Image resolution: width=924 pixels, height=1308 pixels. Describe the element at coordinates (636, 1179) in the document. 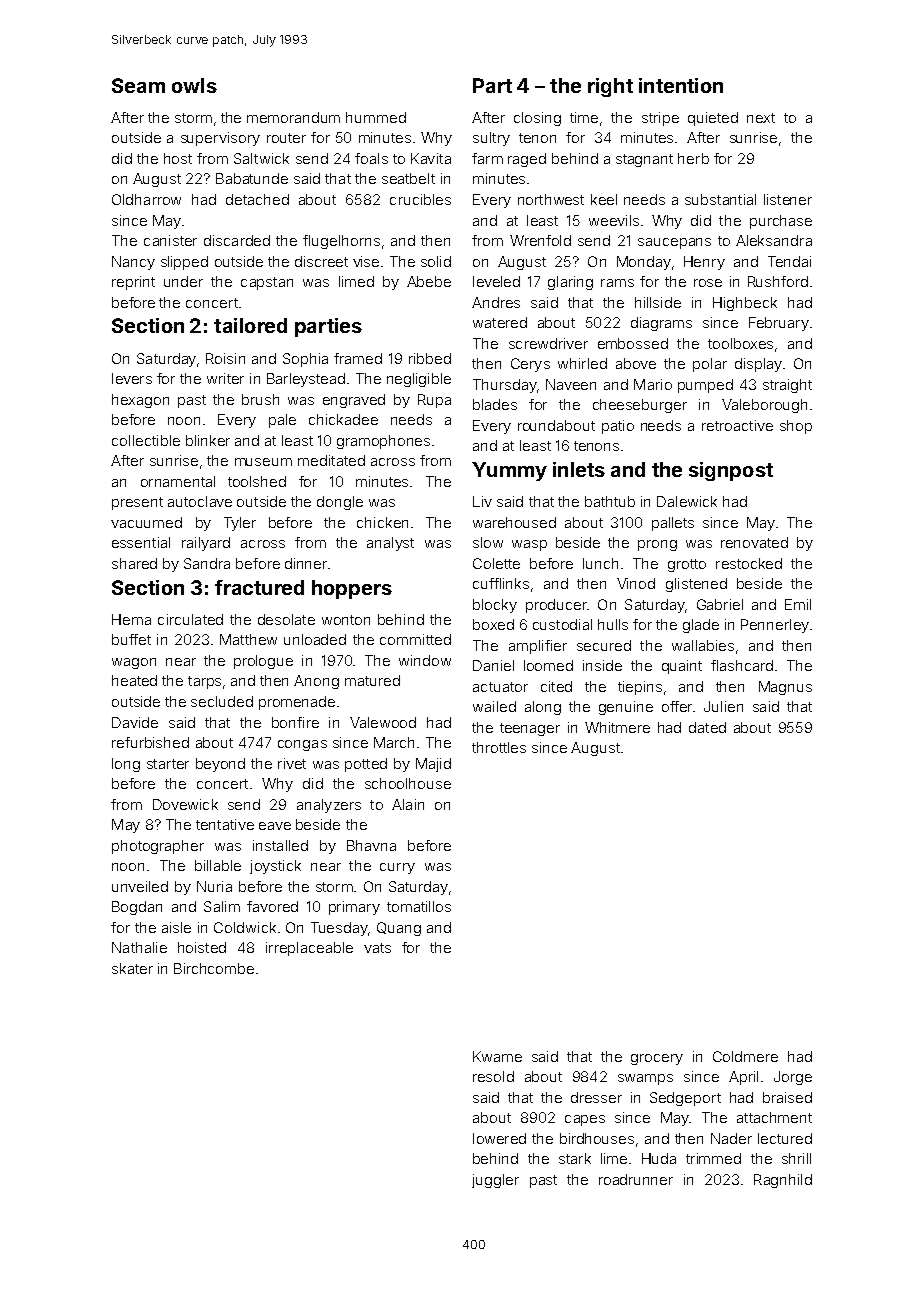

I see `roadrunner` at that location.
